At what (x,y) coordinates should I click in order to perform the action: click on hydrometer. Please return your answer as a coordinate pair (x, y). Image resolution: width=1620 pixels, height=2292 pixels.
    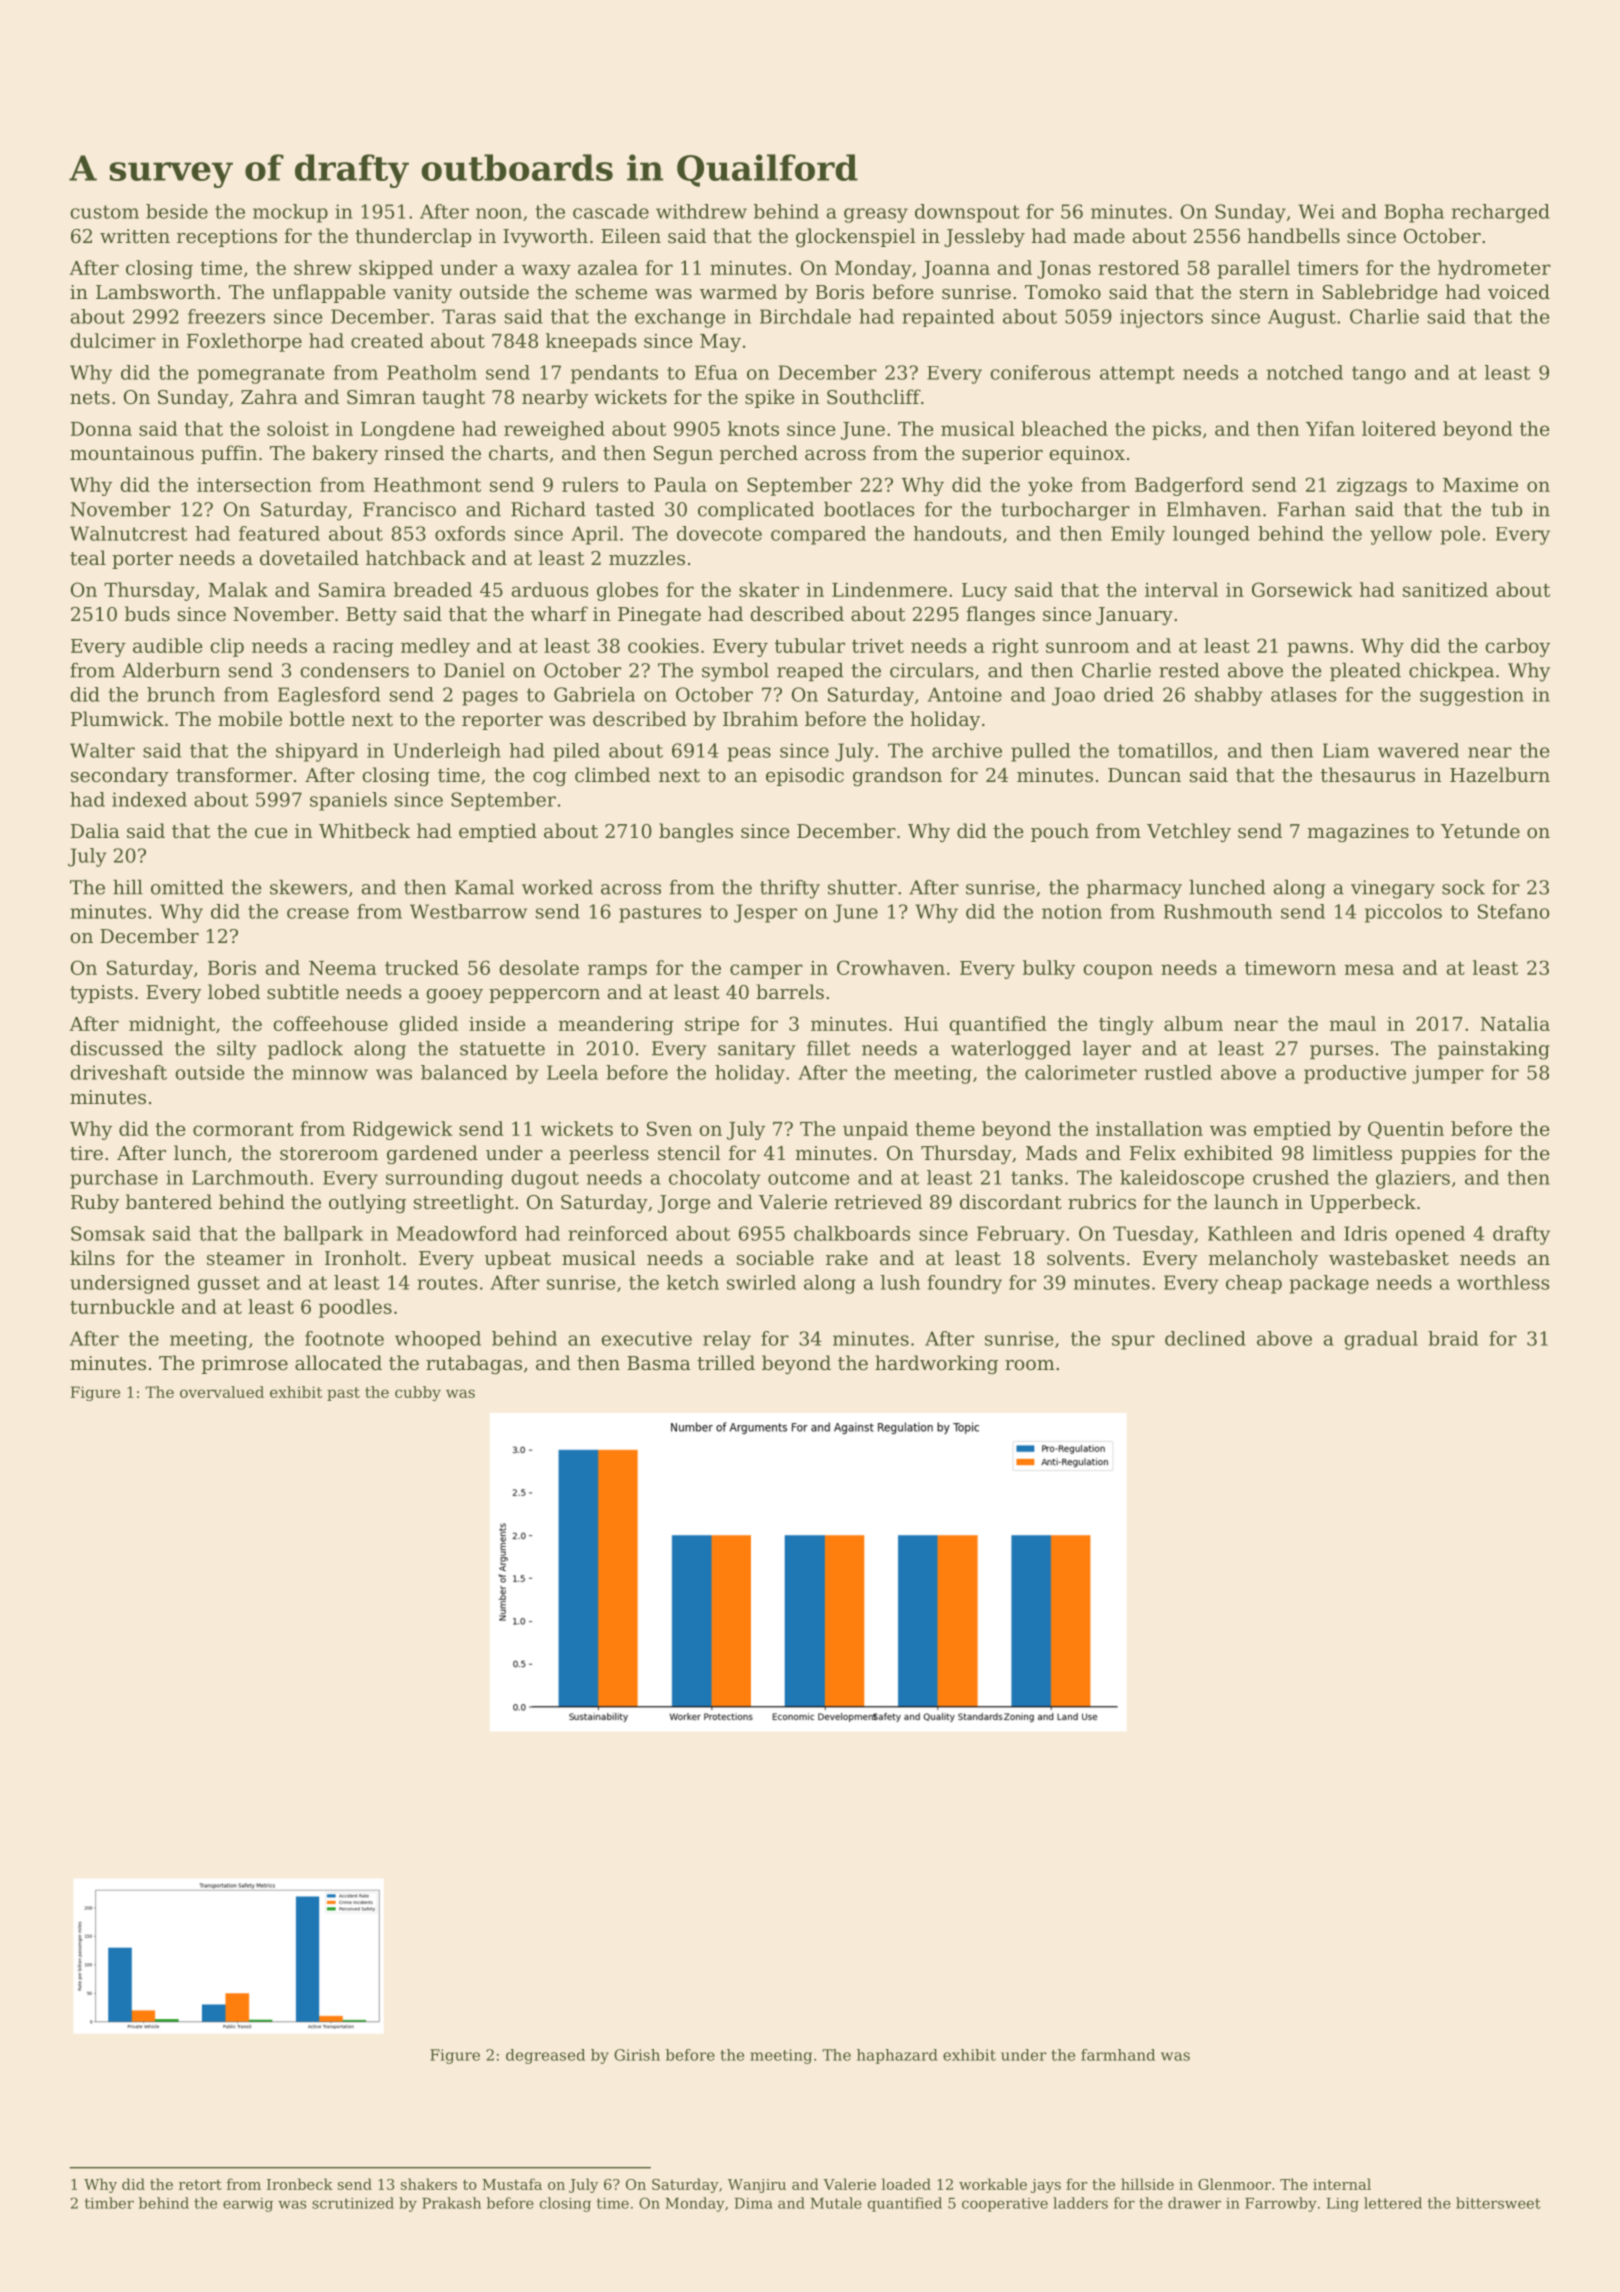
    Looking at the image, I should click on (1494, 269).
